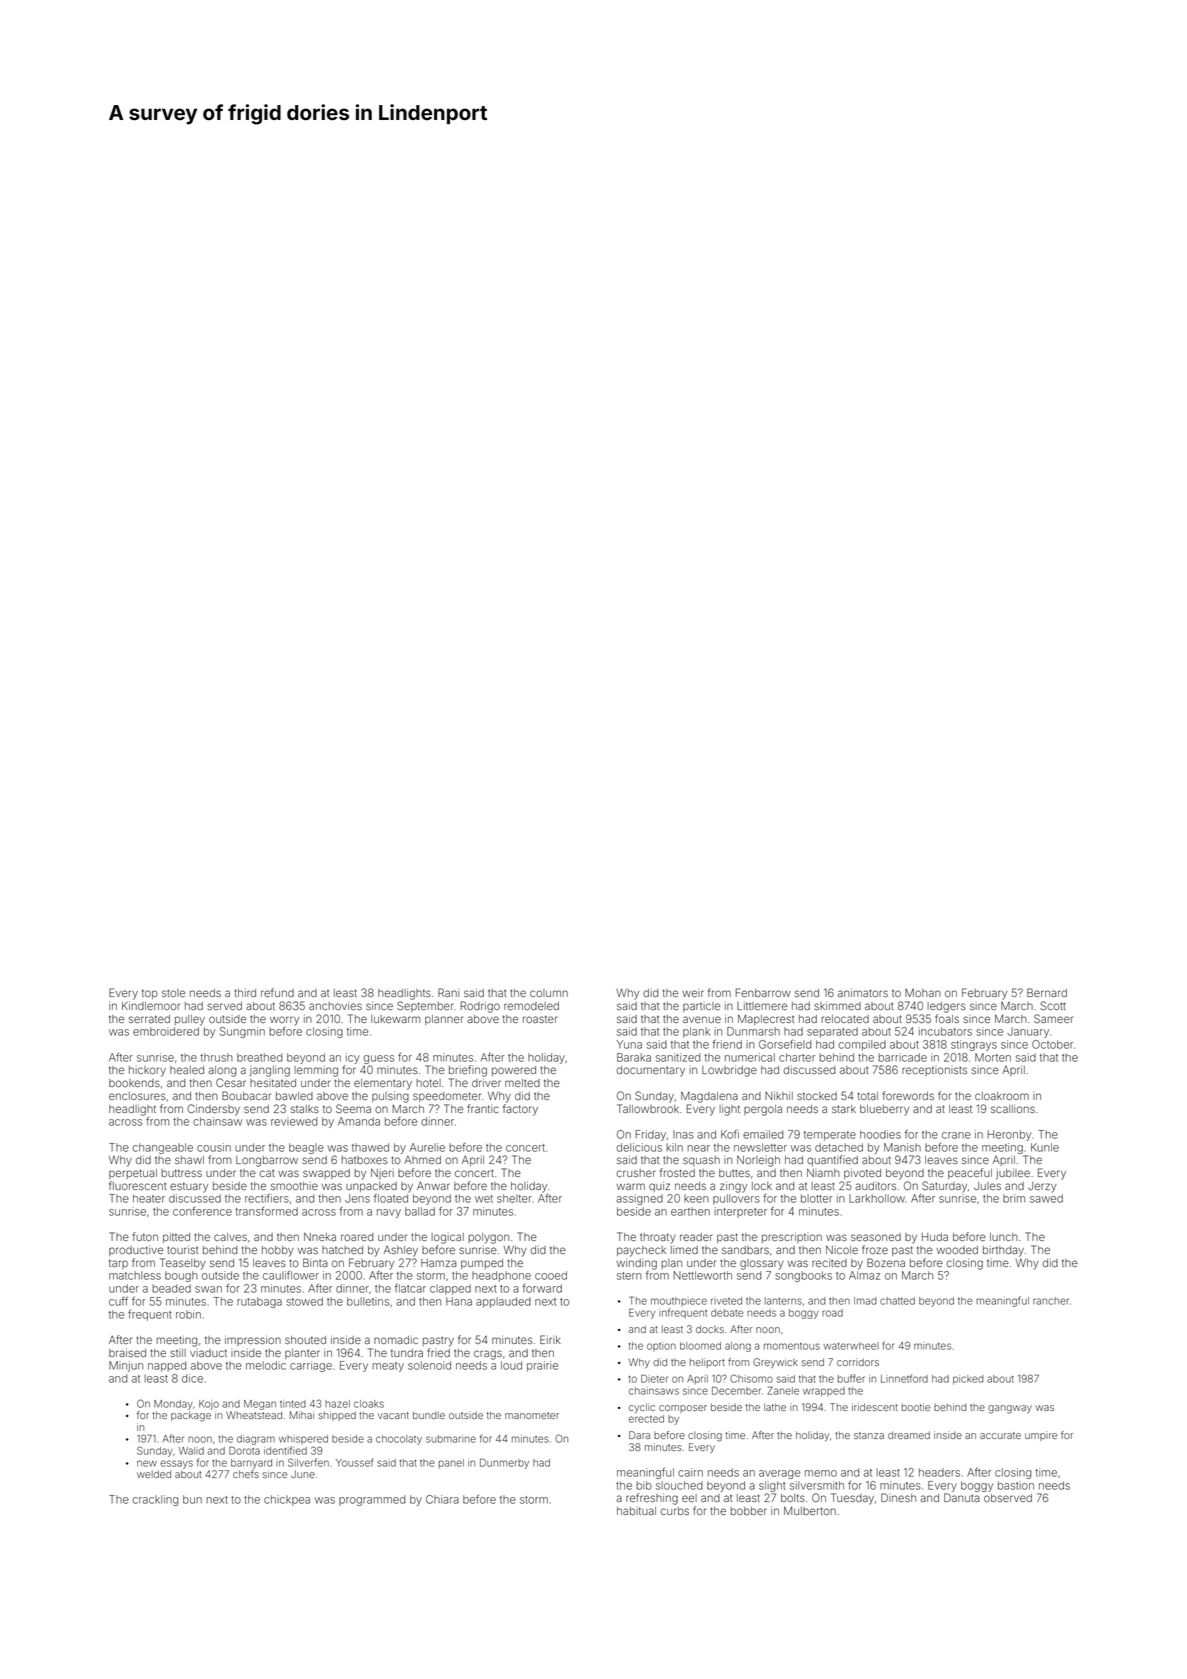 The image size is (1187, 1679). Describe the element at coordinates (259, 1302) in the image. I see `rutabaga` at that location.
